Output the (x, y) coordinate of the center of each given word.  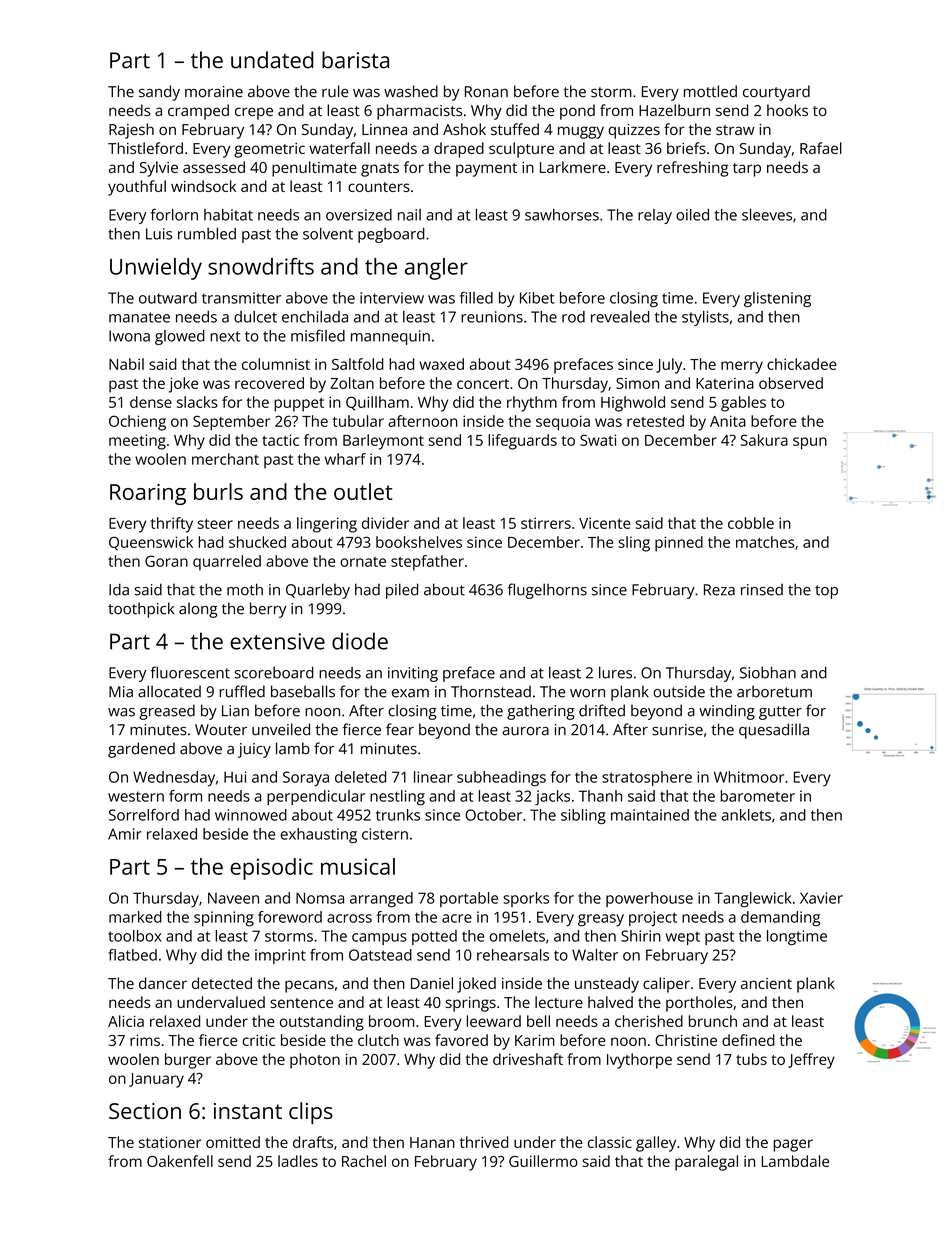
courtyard (776, 93)
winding (727, 712)
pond (577, 112)
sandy (159, 93)
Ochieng (137, 423)
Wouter (221, 730)
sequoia (563, 423)
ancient (766, 983)
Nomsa (320, 898)
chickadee (802, 364)
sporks (526, 899)
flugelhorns (547, 591)
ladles (298, 1161)
